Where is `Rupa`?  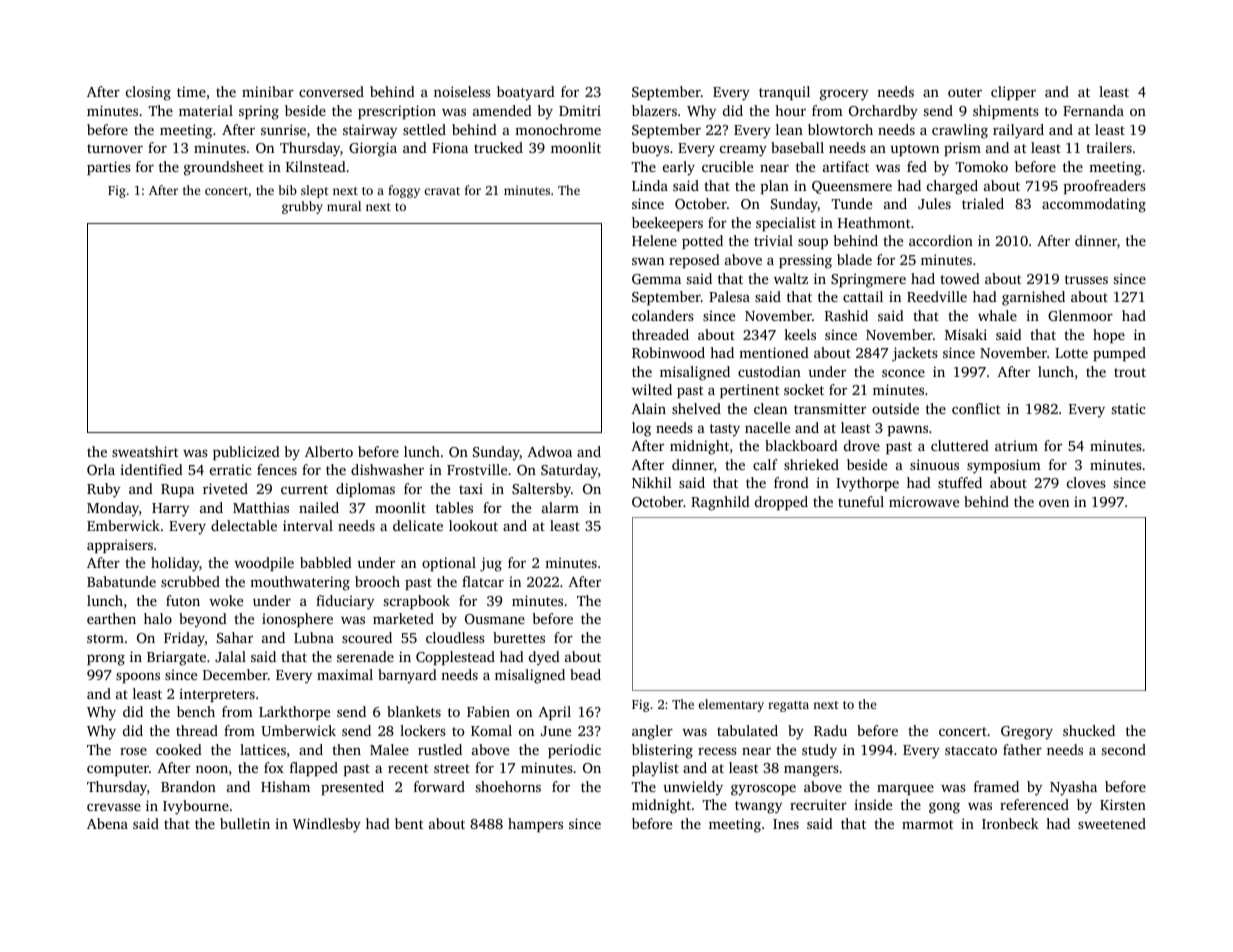
Rupa is located at coordinates (177, 490).
